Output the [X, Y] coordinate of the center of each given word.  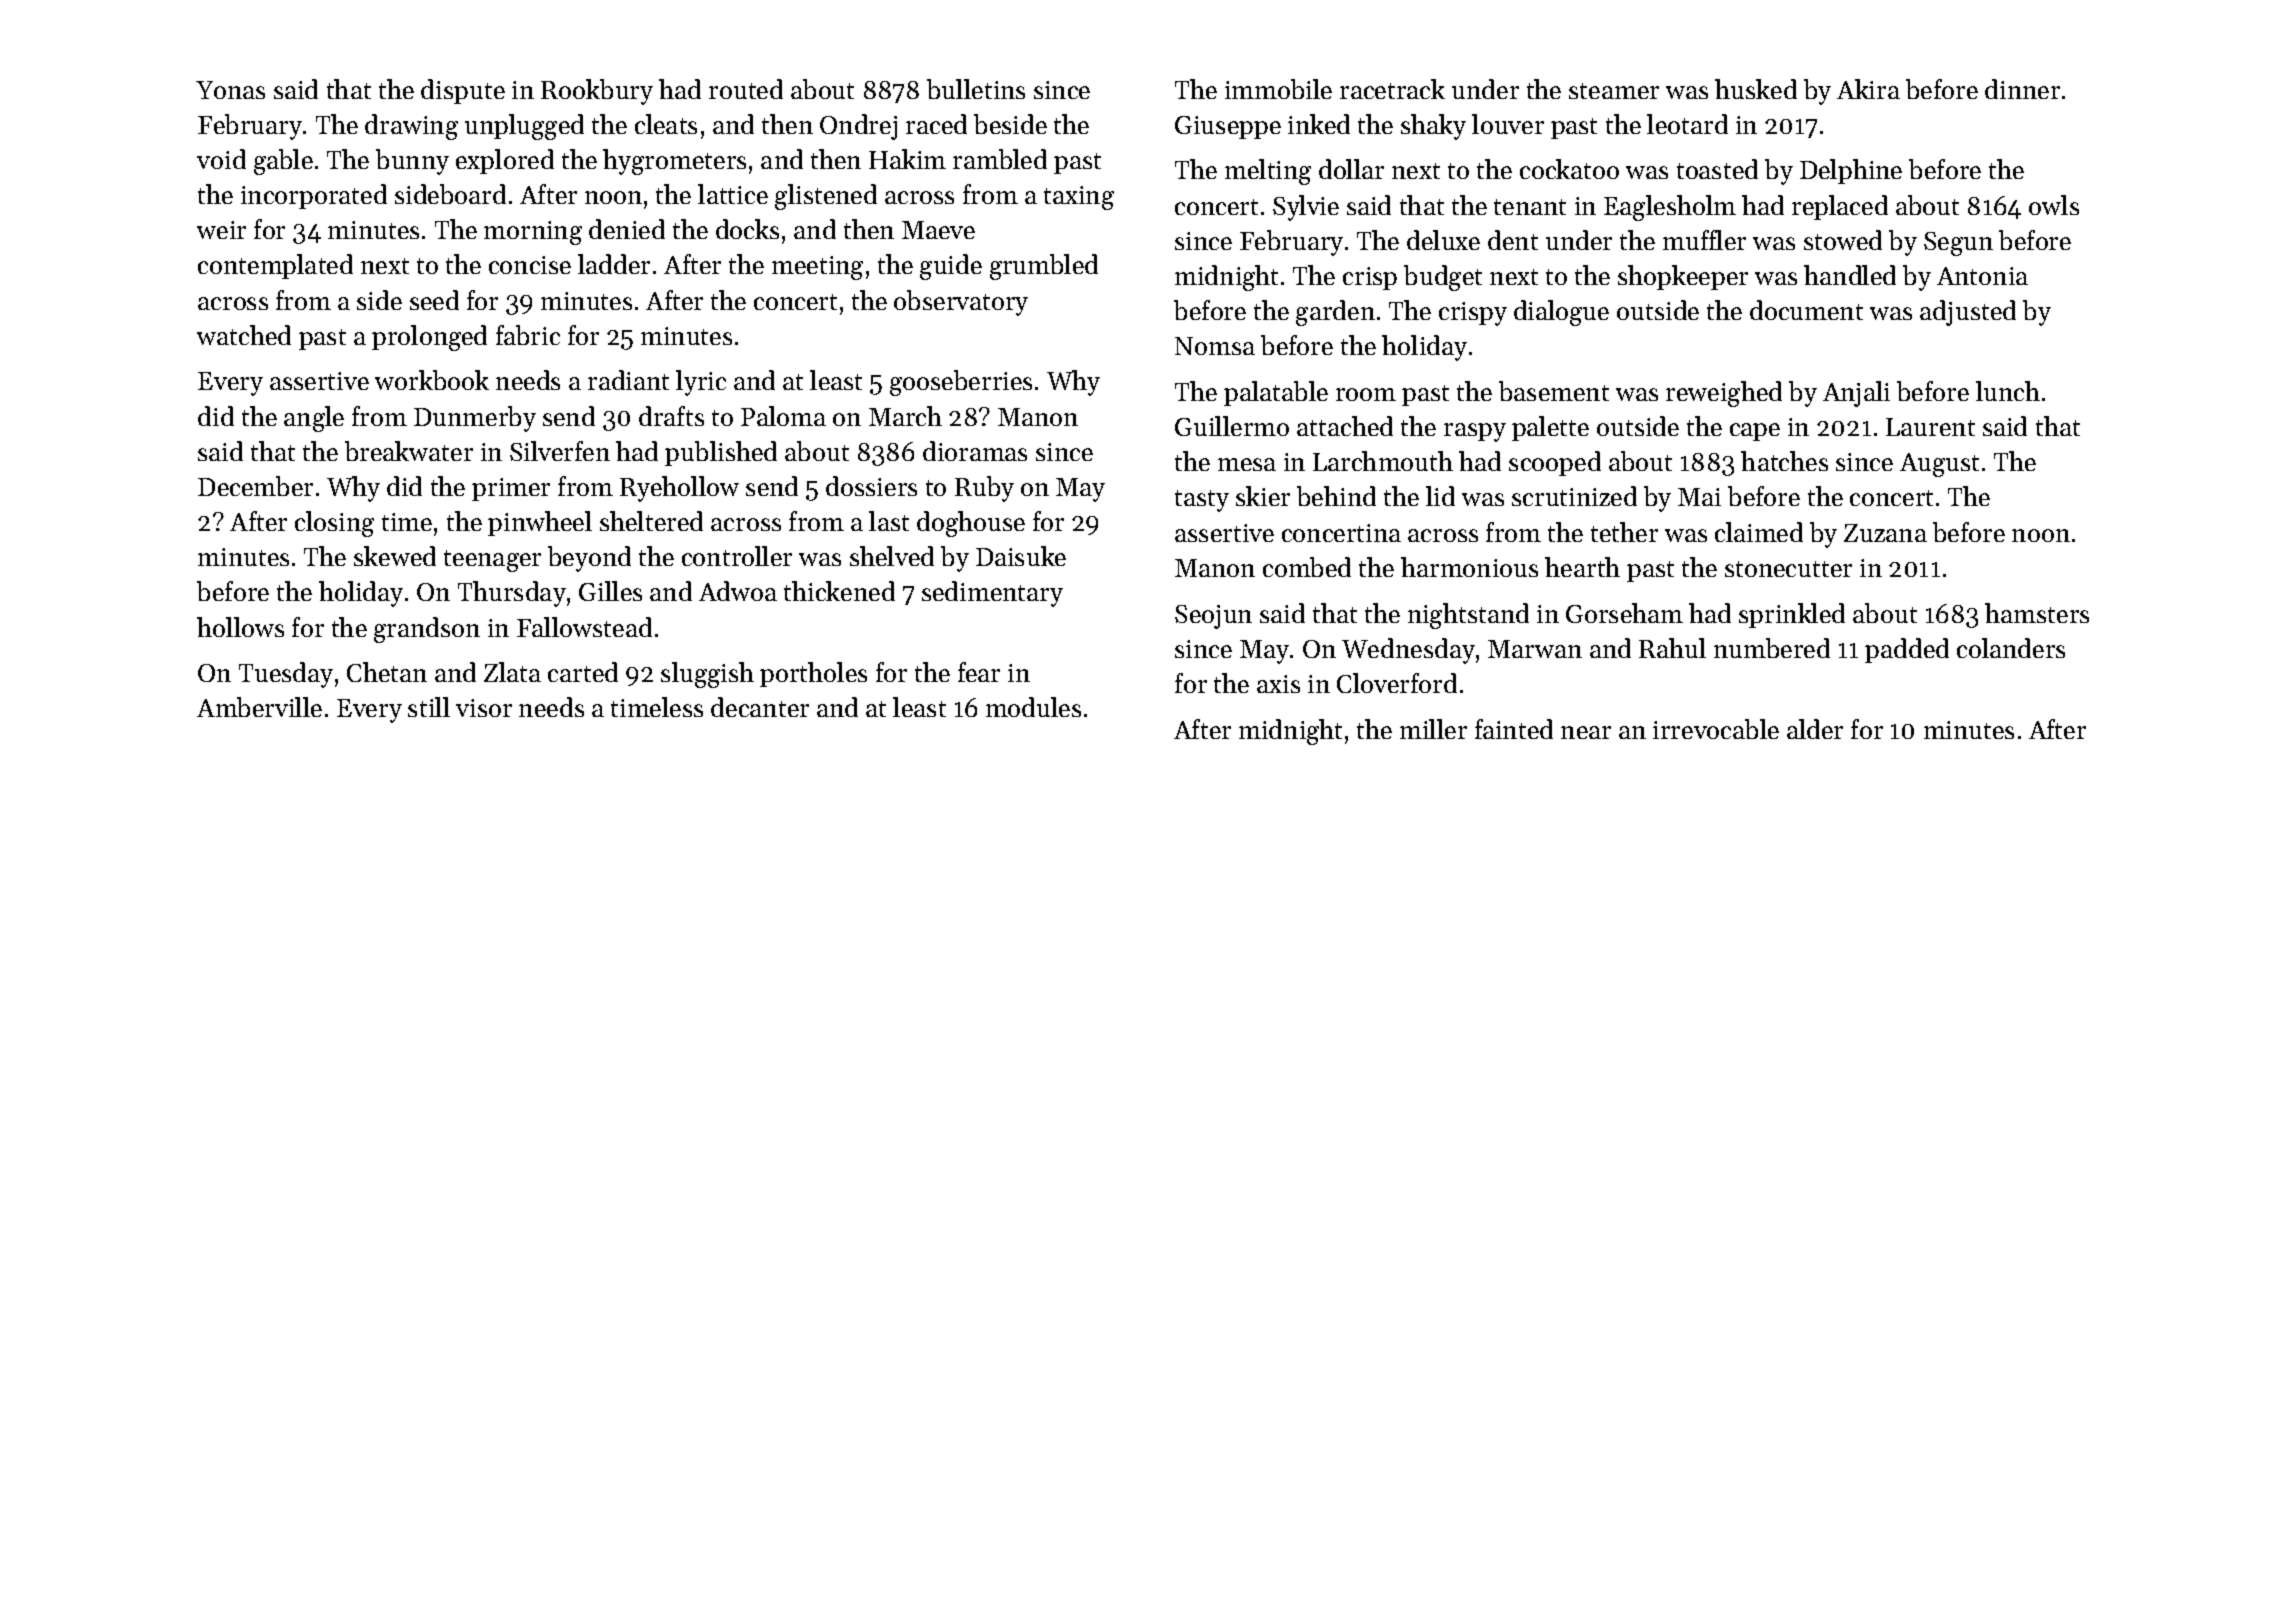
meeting [817, 268]
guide [951, 267]
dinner [2022, 89]
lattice [733, 194]
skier [1263, 496]
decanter [760, 707]
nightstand [1468, 616]
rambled [1000, 159]
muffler [1704, 240]
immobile [1278, 89]
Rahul [1672, 648]
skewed [395, 556]
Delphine [1851, 171]
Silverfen [560, 451]
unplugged [524, 127]
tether [1624, 532]
